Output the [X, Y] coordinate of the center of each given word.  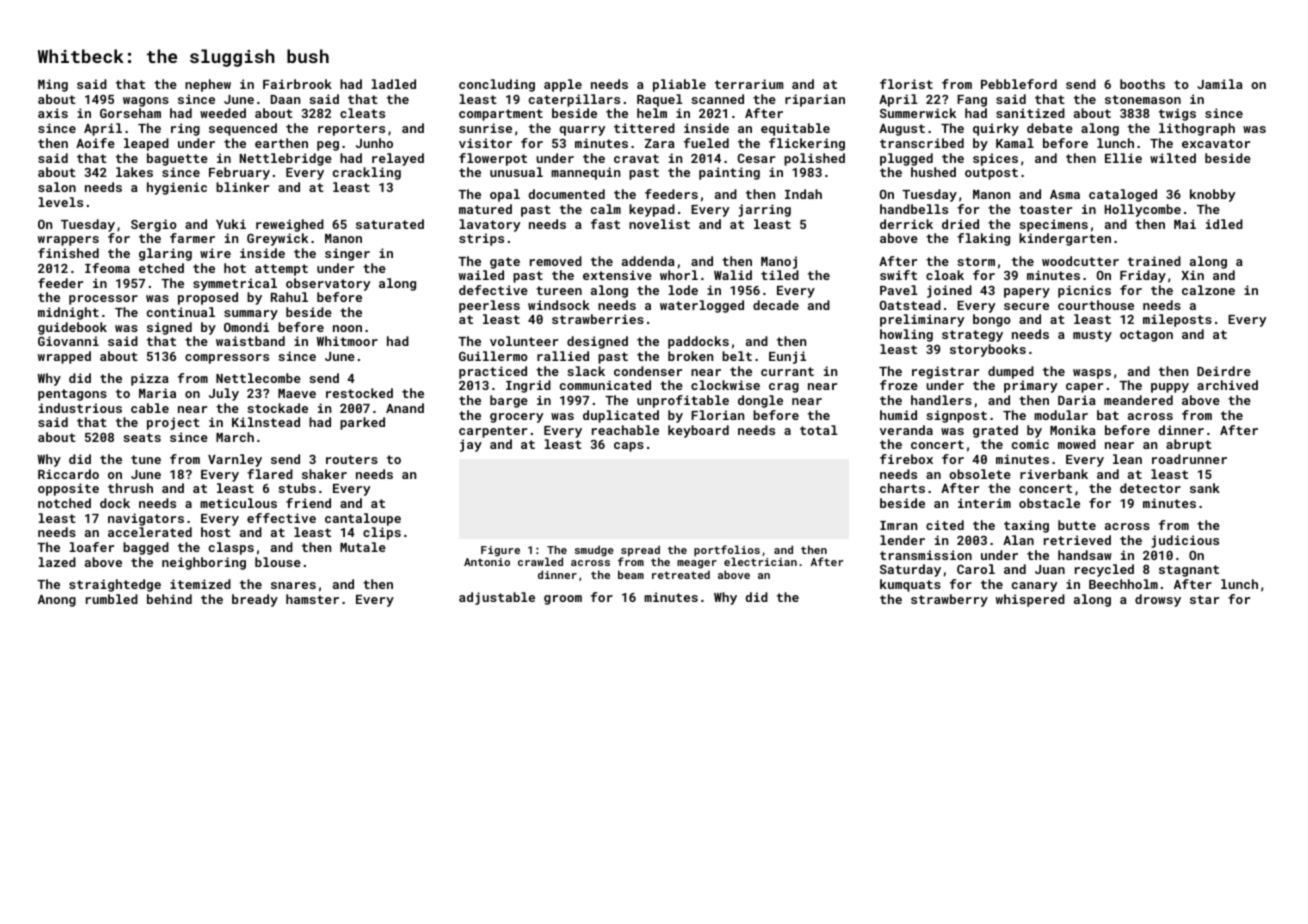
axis [53, 113]
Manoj [779, 262]
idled [1224, 224]
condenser [648, 371]
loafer [92, 547]
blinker [242, 187]
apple [563, 85]
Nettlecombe [258, 378]
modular [1061, 415]
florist [906, 84]
